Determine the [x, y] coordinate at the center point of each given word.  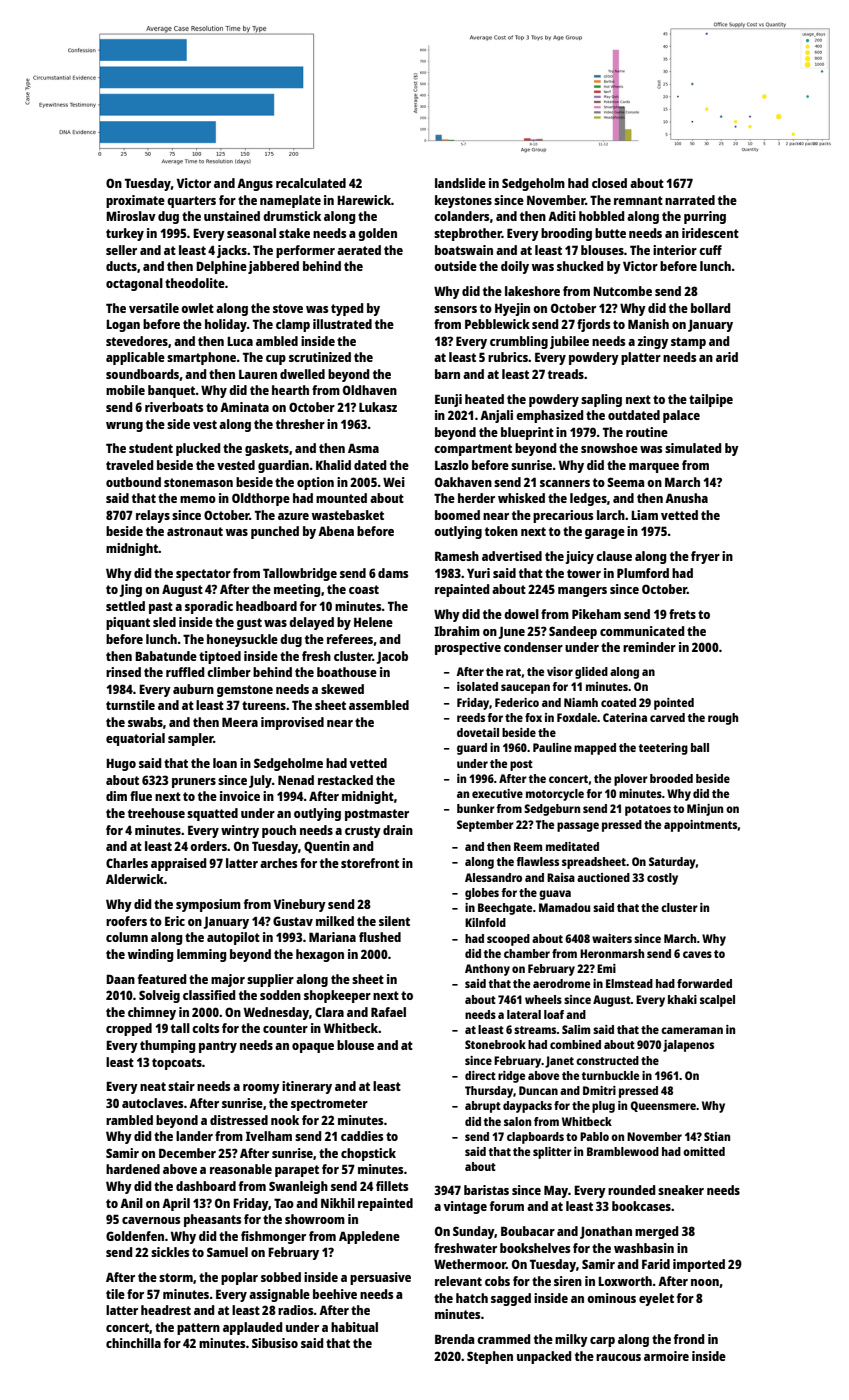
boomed [457, 515]
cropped [129, 1029]
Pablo [594, 1136]
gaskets [267, 449]
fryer [705, 557]
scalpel [717, 1001]
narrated [690, 200]
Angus [255, 184]
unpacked [544, 1357]
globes [482, 894]
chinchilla [133, 1343]
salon [517, 1121]
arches [278, 863]
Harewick [364, 200]
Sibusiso [275, 1343]
